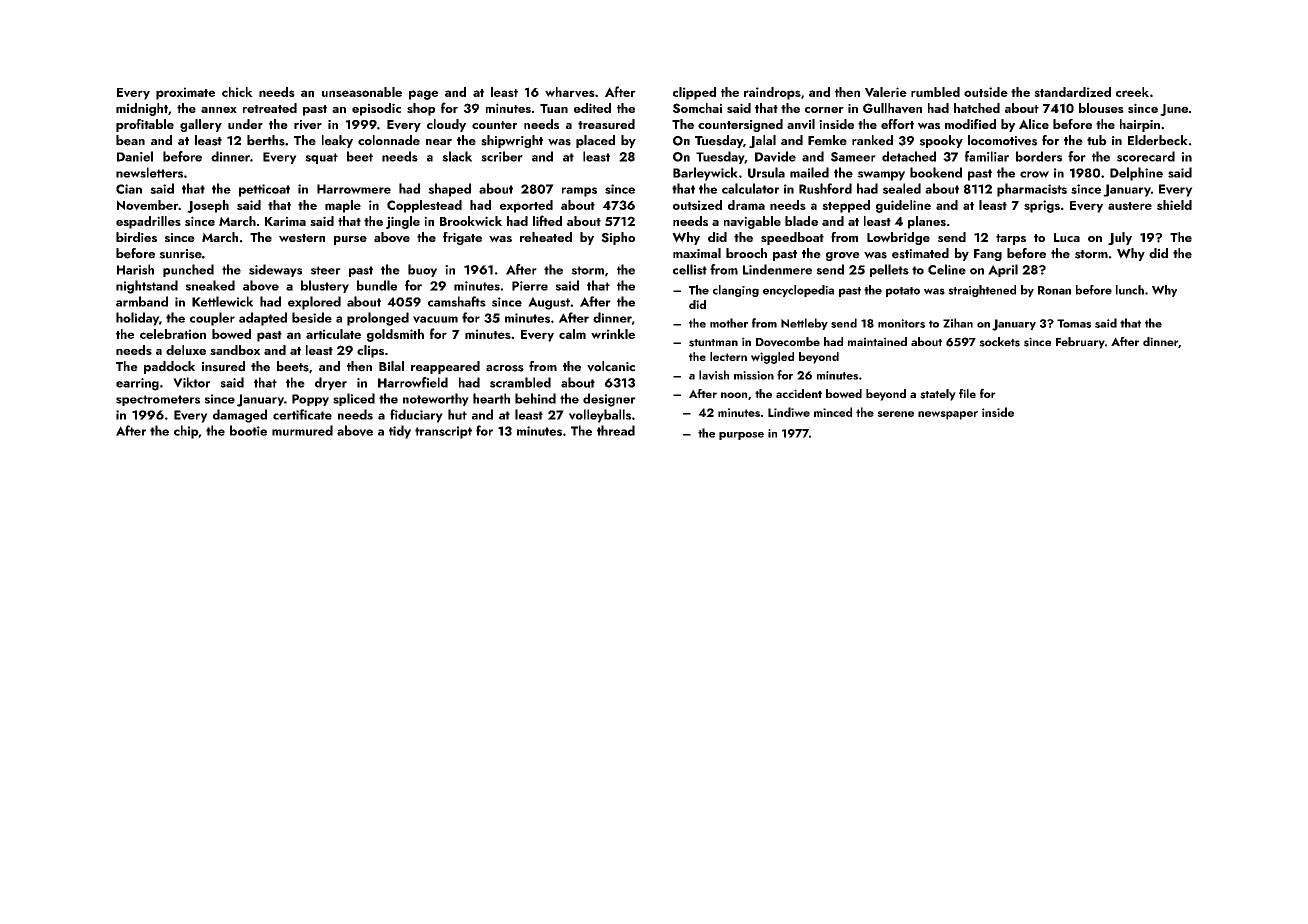  What do you see at coordinates (734, 395) in the image?
I see `noon` at bounding box center [734, 395].
